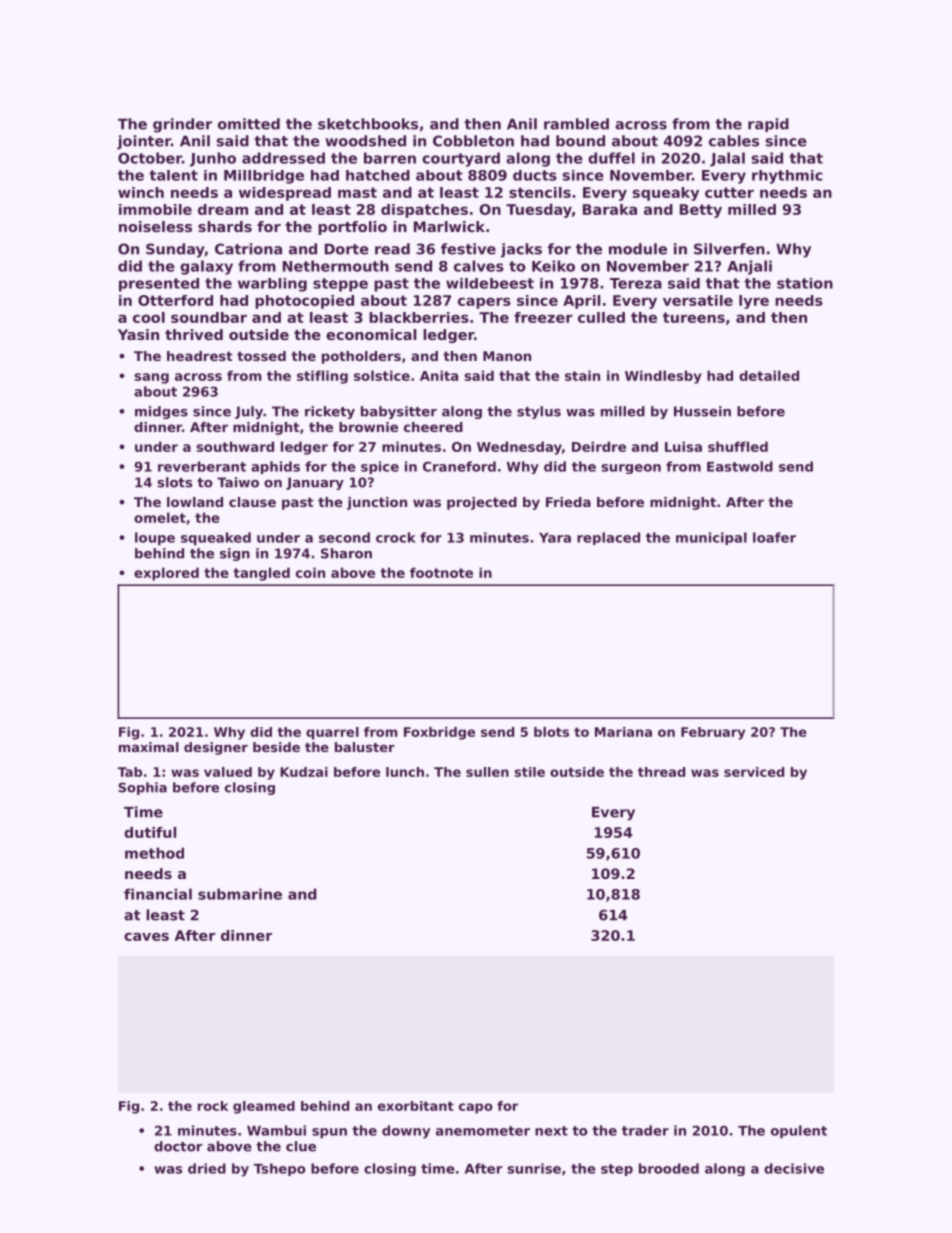 The width and height of the page is (952, 1233). Describe the element at coordinates (175, 250) in the page. I see `Sunday` at that location.
